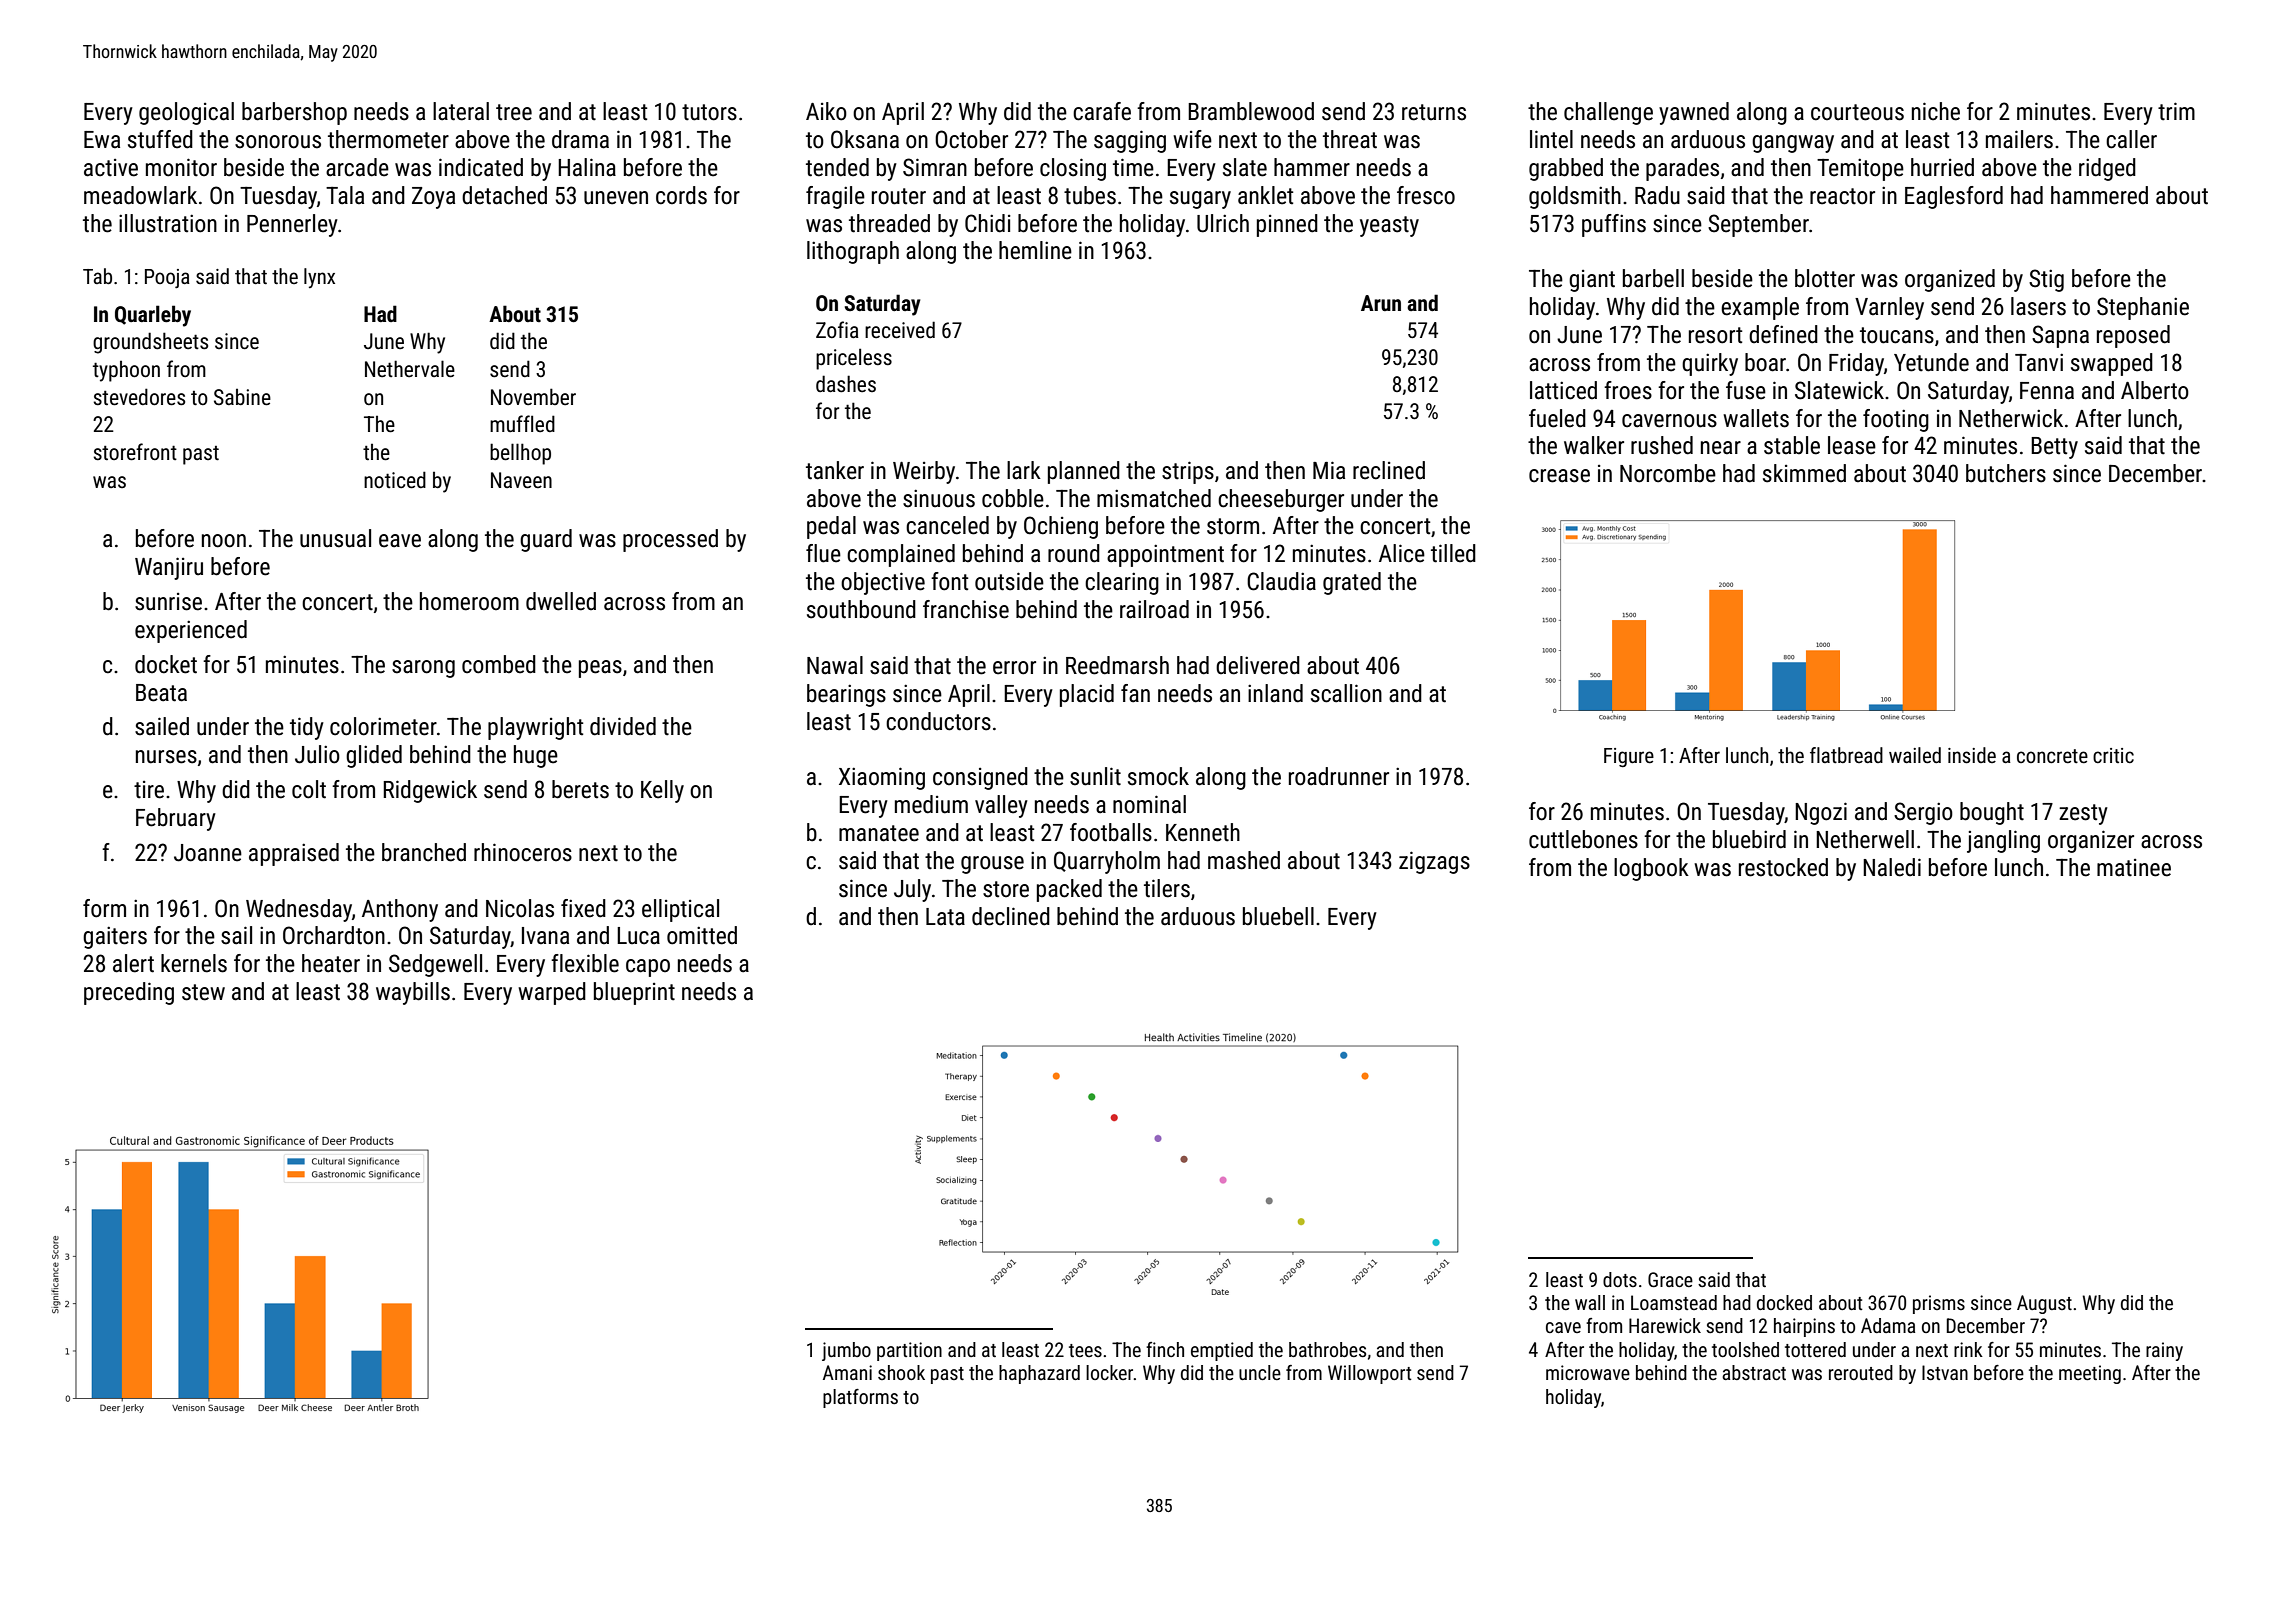 This screenshot has height=1620, width=2292. Describe the element at coordinates (1857, 112) in the screenshot. I see `courteous` at that location.
